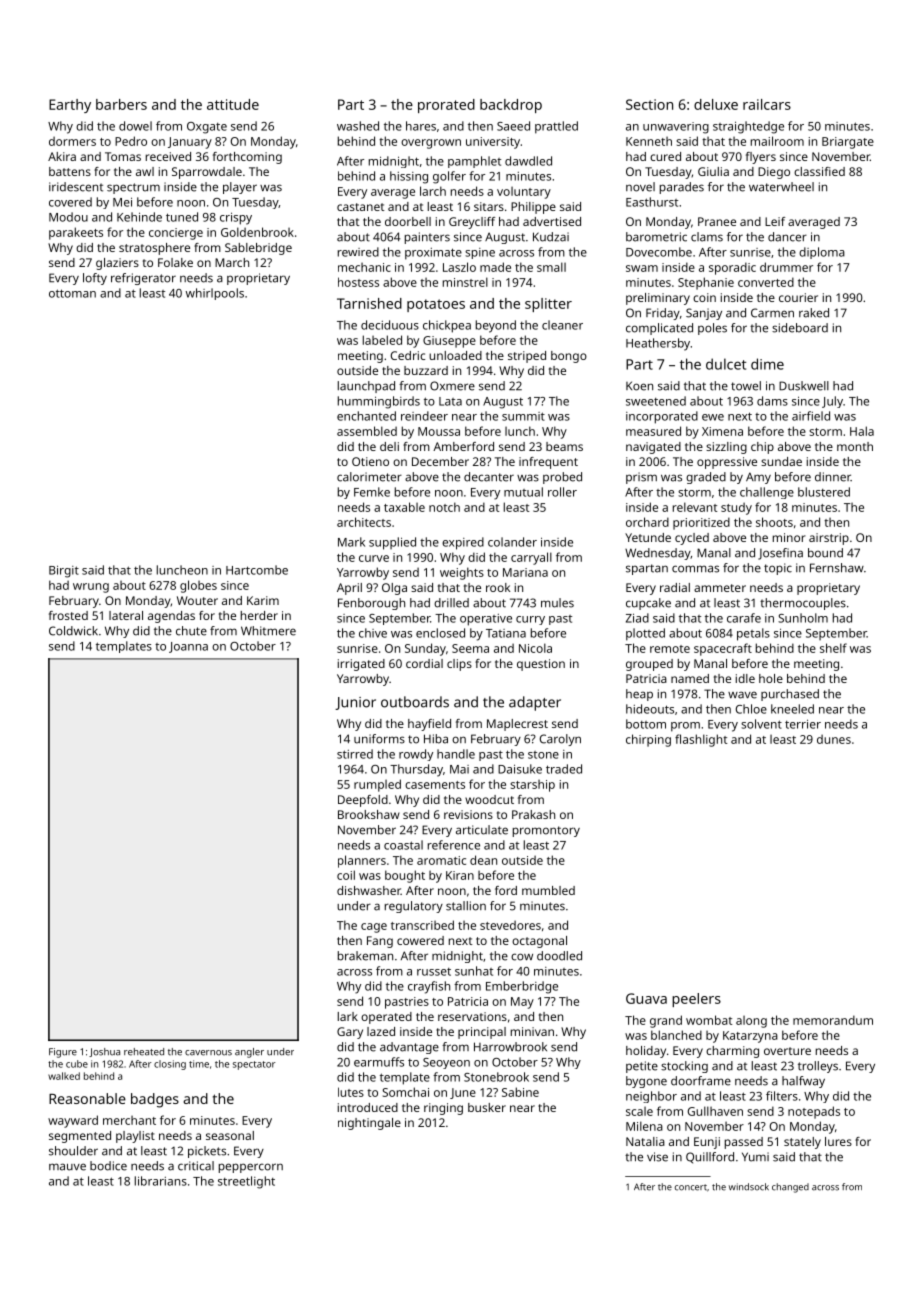 The width and height of the page is (924, 1308). Describe the element at coordinates (657, 1157) in the page. I see `vise` at that location.
